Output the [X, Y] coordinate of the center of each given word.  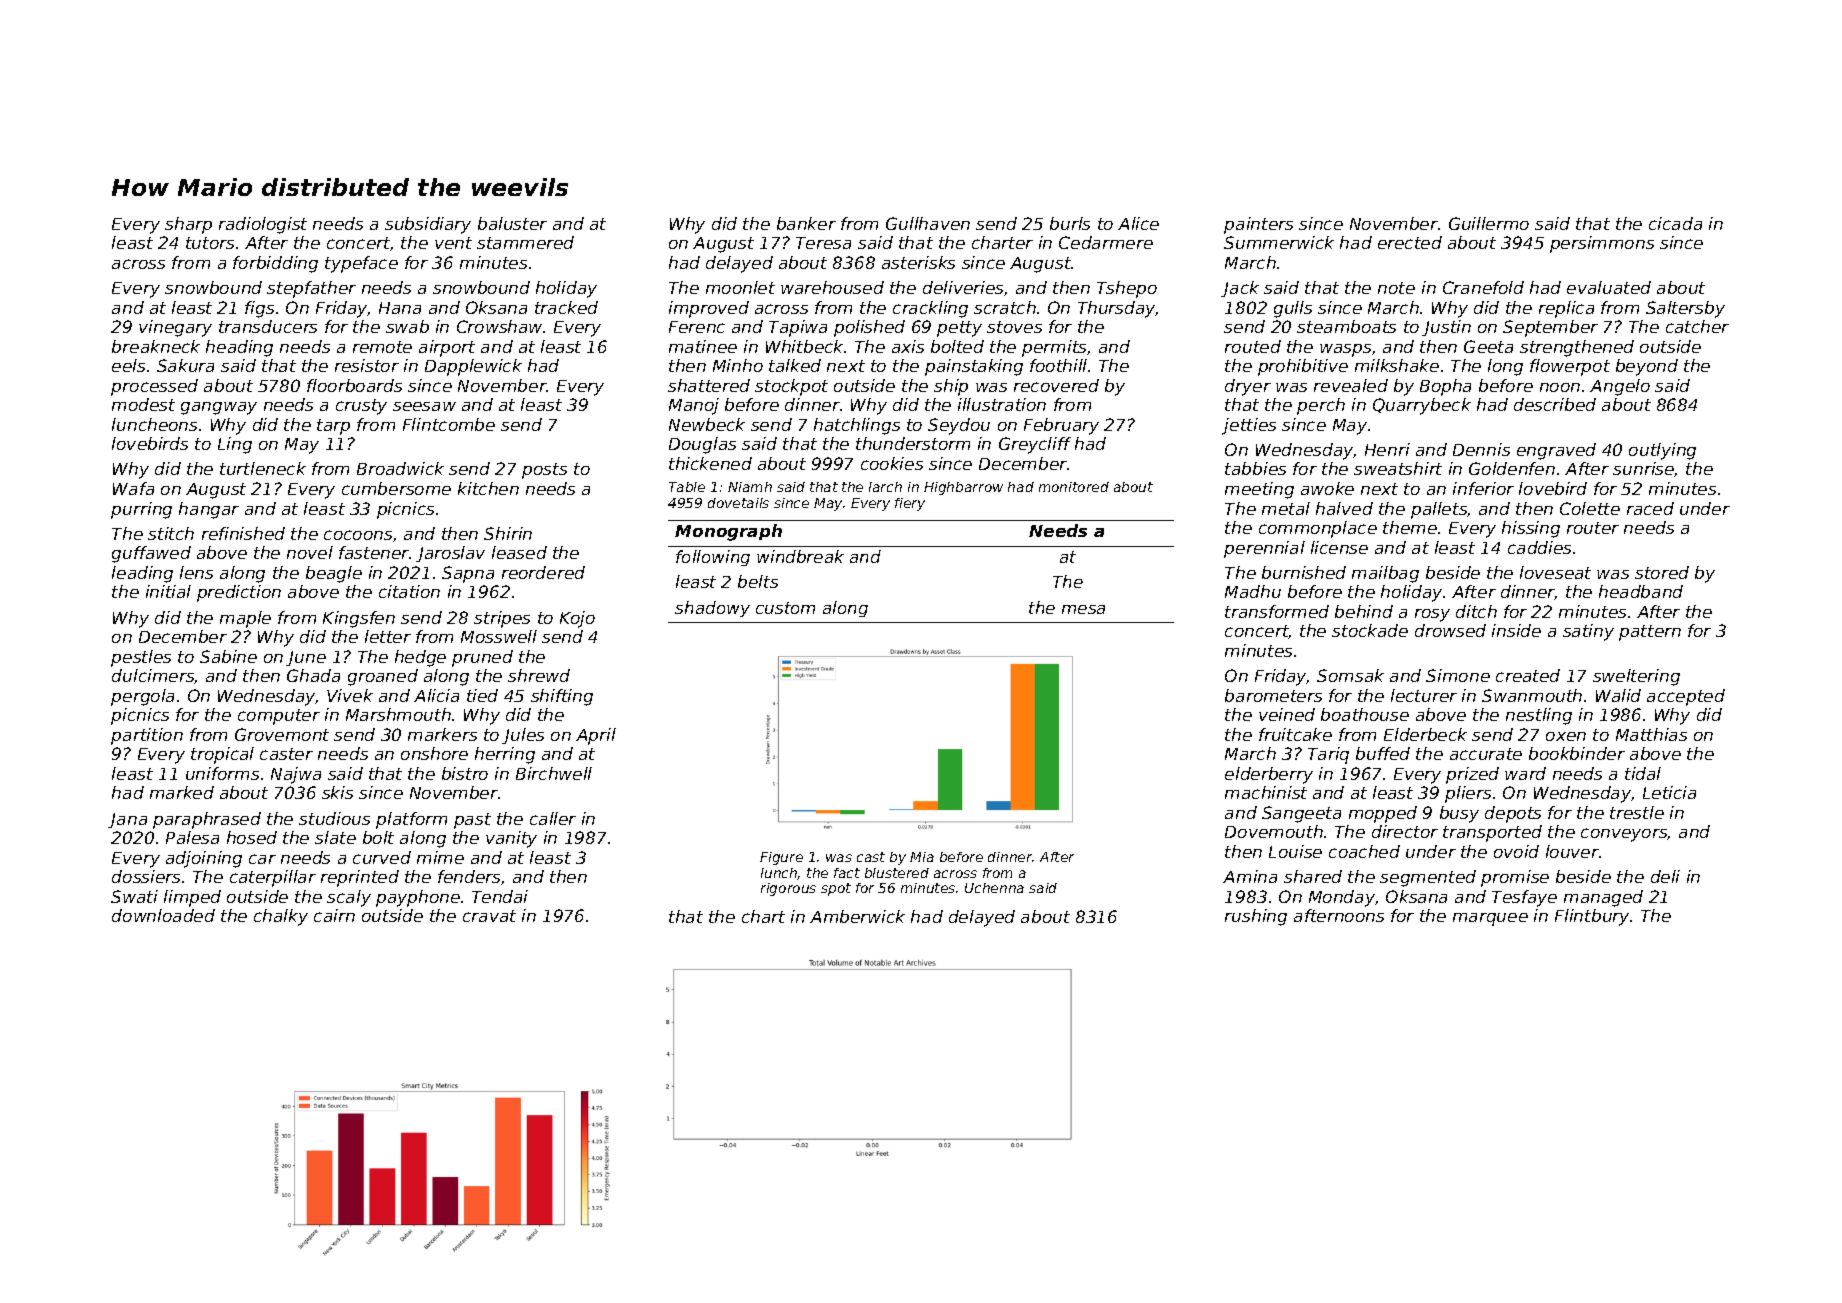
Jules [523, 736]
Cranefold [1483, 287]
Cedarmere [1106, 242]
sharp [188, 225]
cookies [892, 463]
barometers [1273, 695]
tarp [333, 427]
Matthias [1651, 734]
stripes [502, 619]
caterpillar [273, 878]
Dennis [1481, 449]
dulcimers [153, 676]
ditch [1476, 611]
